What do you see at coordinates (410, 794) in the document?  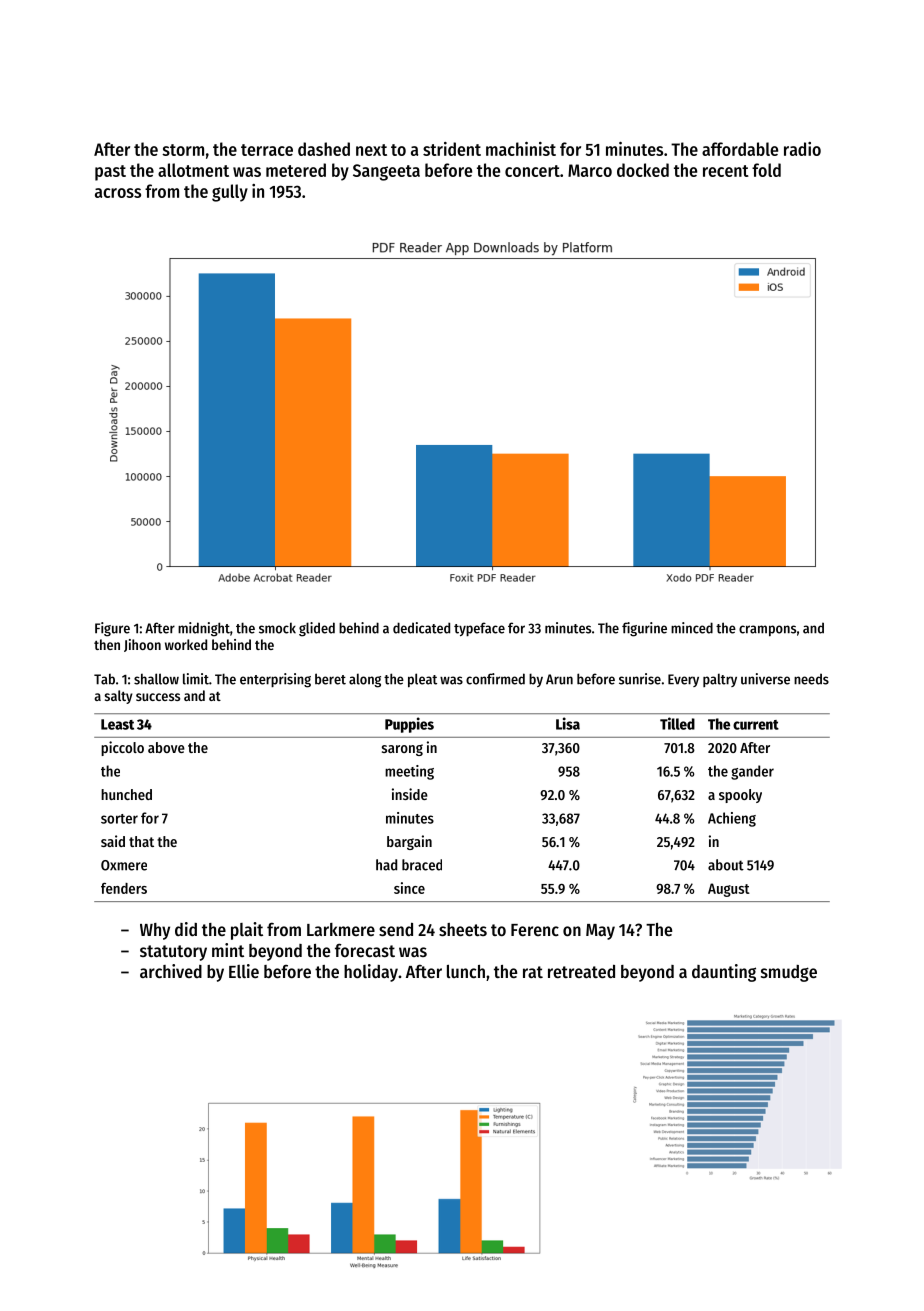 I see `inside` at bounding box center [410, 794].
